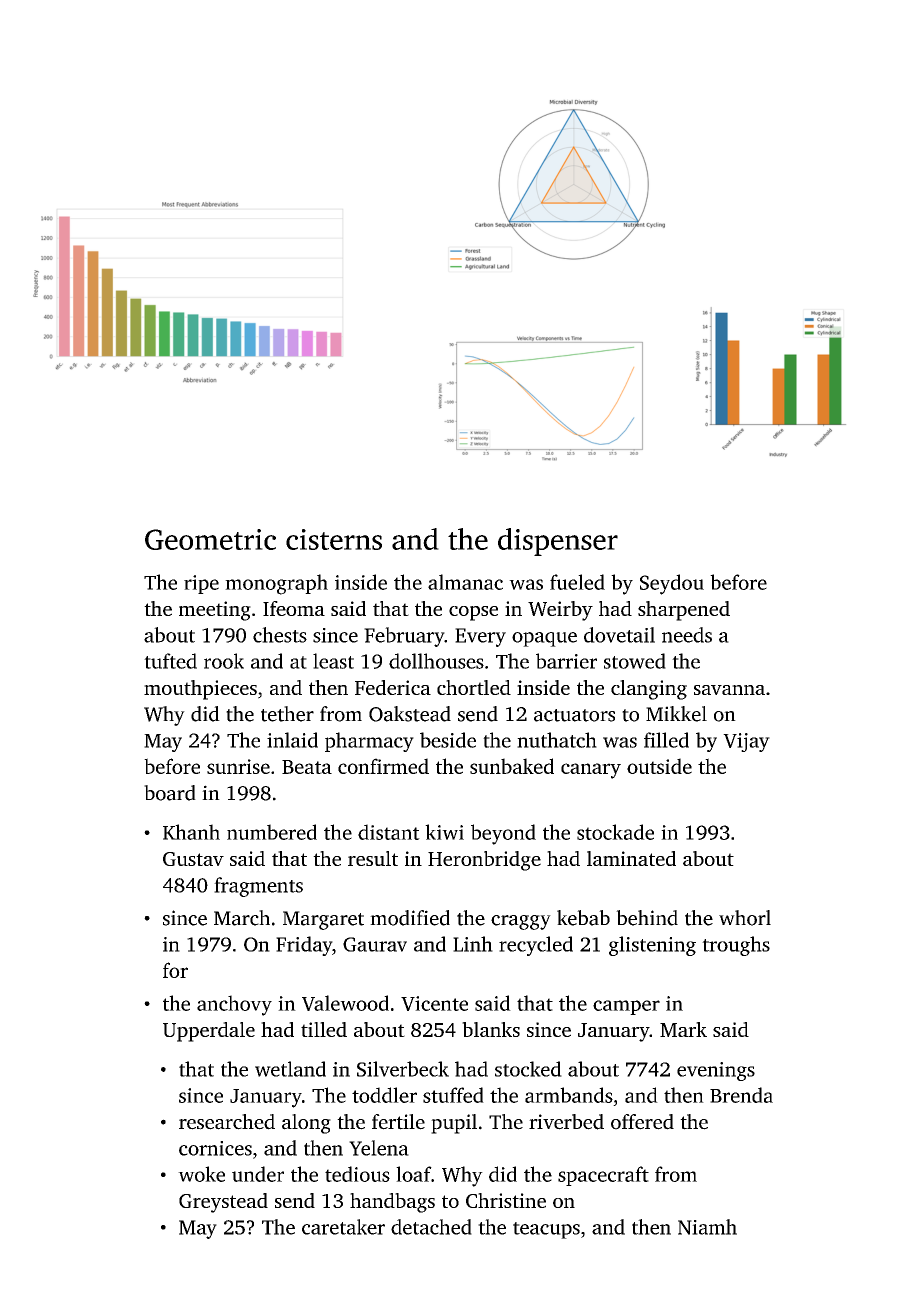 This page has width=924, height=1314. Describe the element at coordinates (334, 539) in the page. I see `cisterns` at that location.
